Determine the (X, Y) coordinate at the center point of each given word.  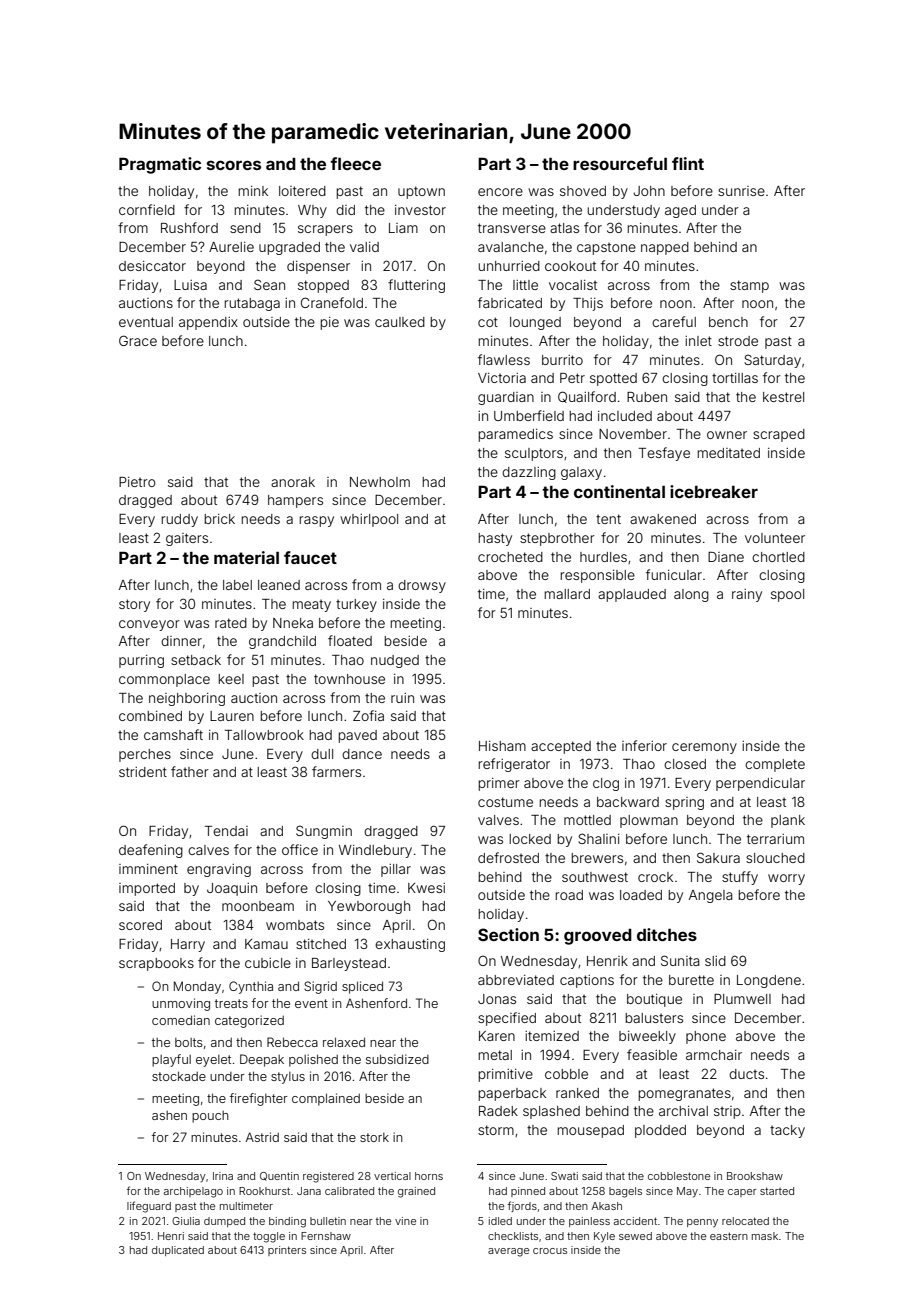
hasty (495, 539)
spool (787, 595)
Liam (403, 228)
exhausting (410, 945)
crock (655, 877)
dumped (224, 1222)
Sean (269, 284)
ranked (577, 1093)
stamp (749, 286)
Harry (188, 945)
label (237, 585)
